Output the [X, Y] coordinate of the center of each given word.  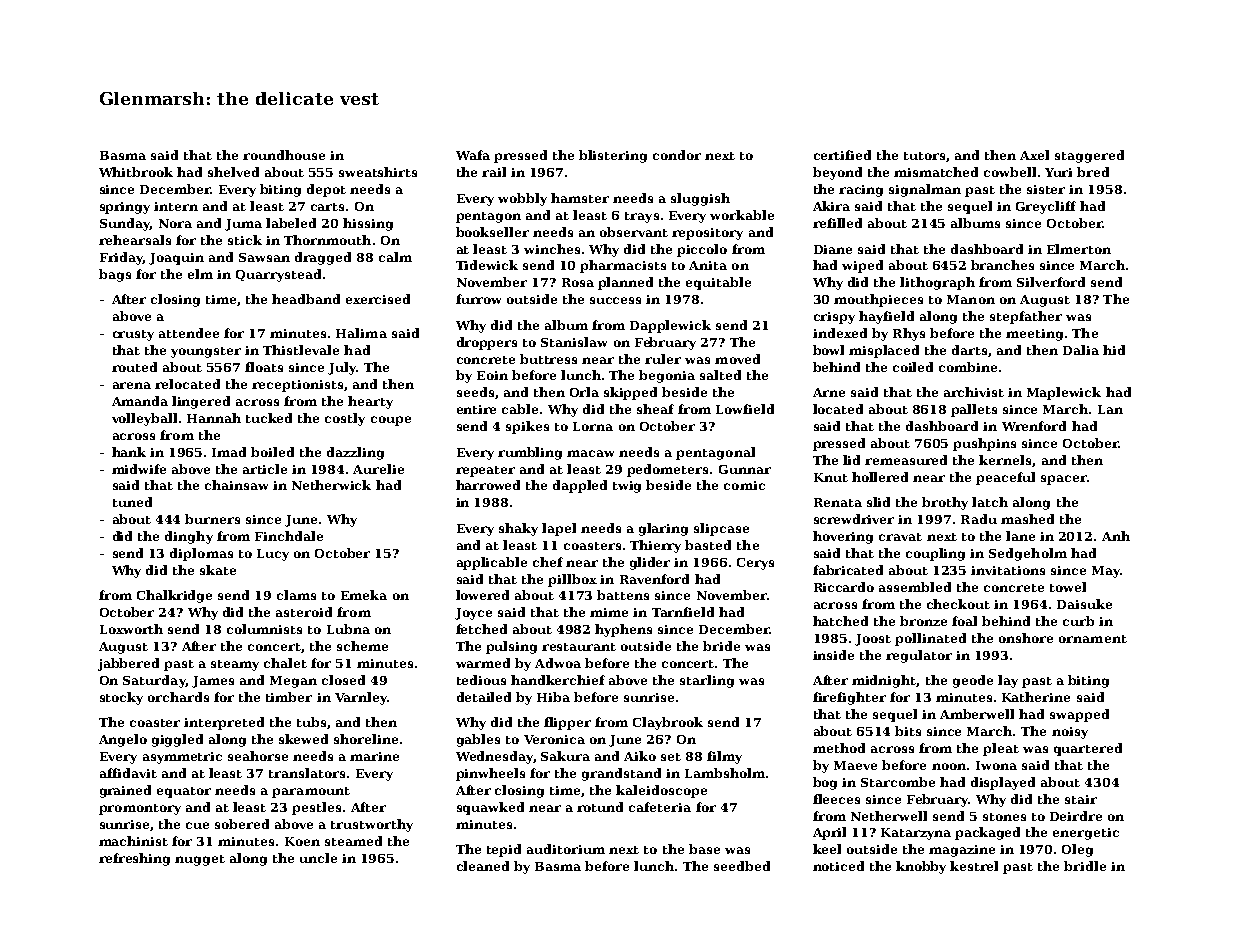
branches [1002, 265]
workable [742, 215]
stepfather [1026, 317]
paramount [311, 792]
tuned [132, 502]
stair [1081, 799]
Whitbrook [136, 172]
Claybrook [668, 723]
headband [306, 299]
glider [650, 563]
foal [964, 621]
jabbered [128, 664]
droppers [487, 343]
